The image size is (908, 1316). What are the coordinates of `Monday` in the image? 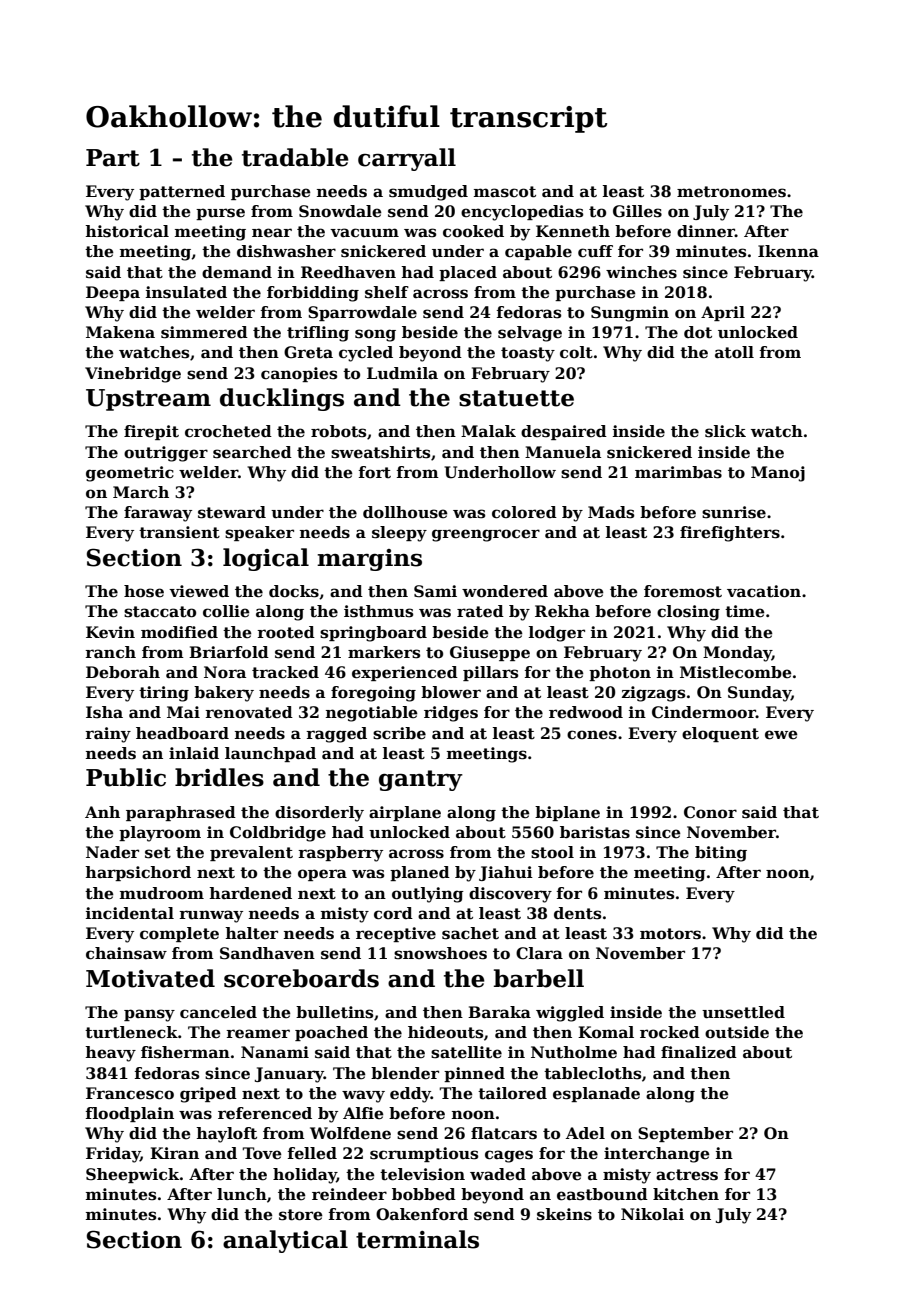 It's located at (737, 654).
